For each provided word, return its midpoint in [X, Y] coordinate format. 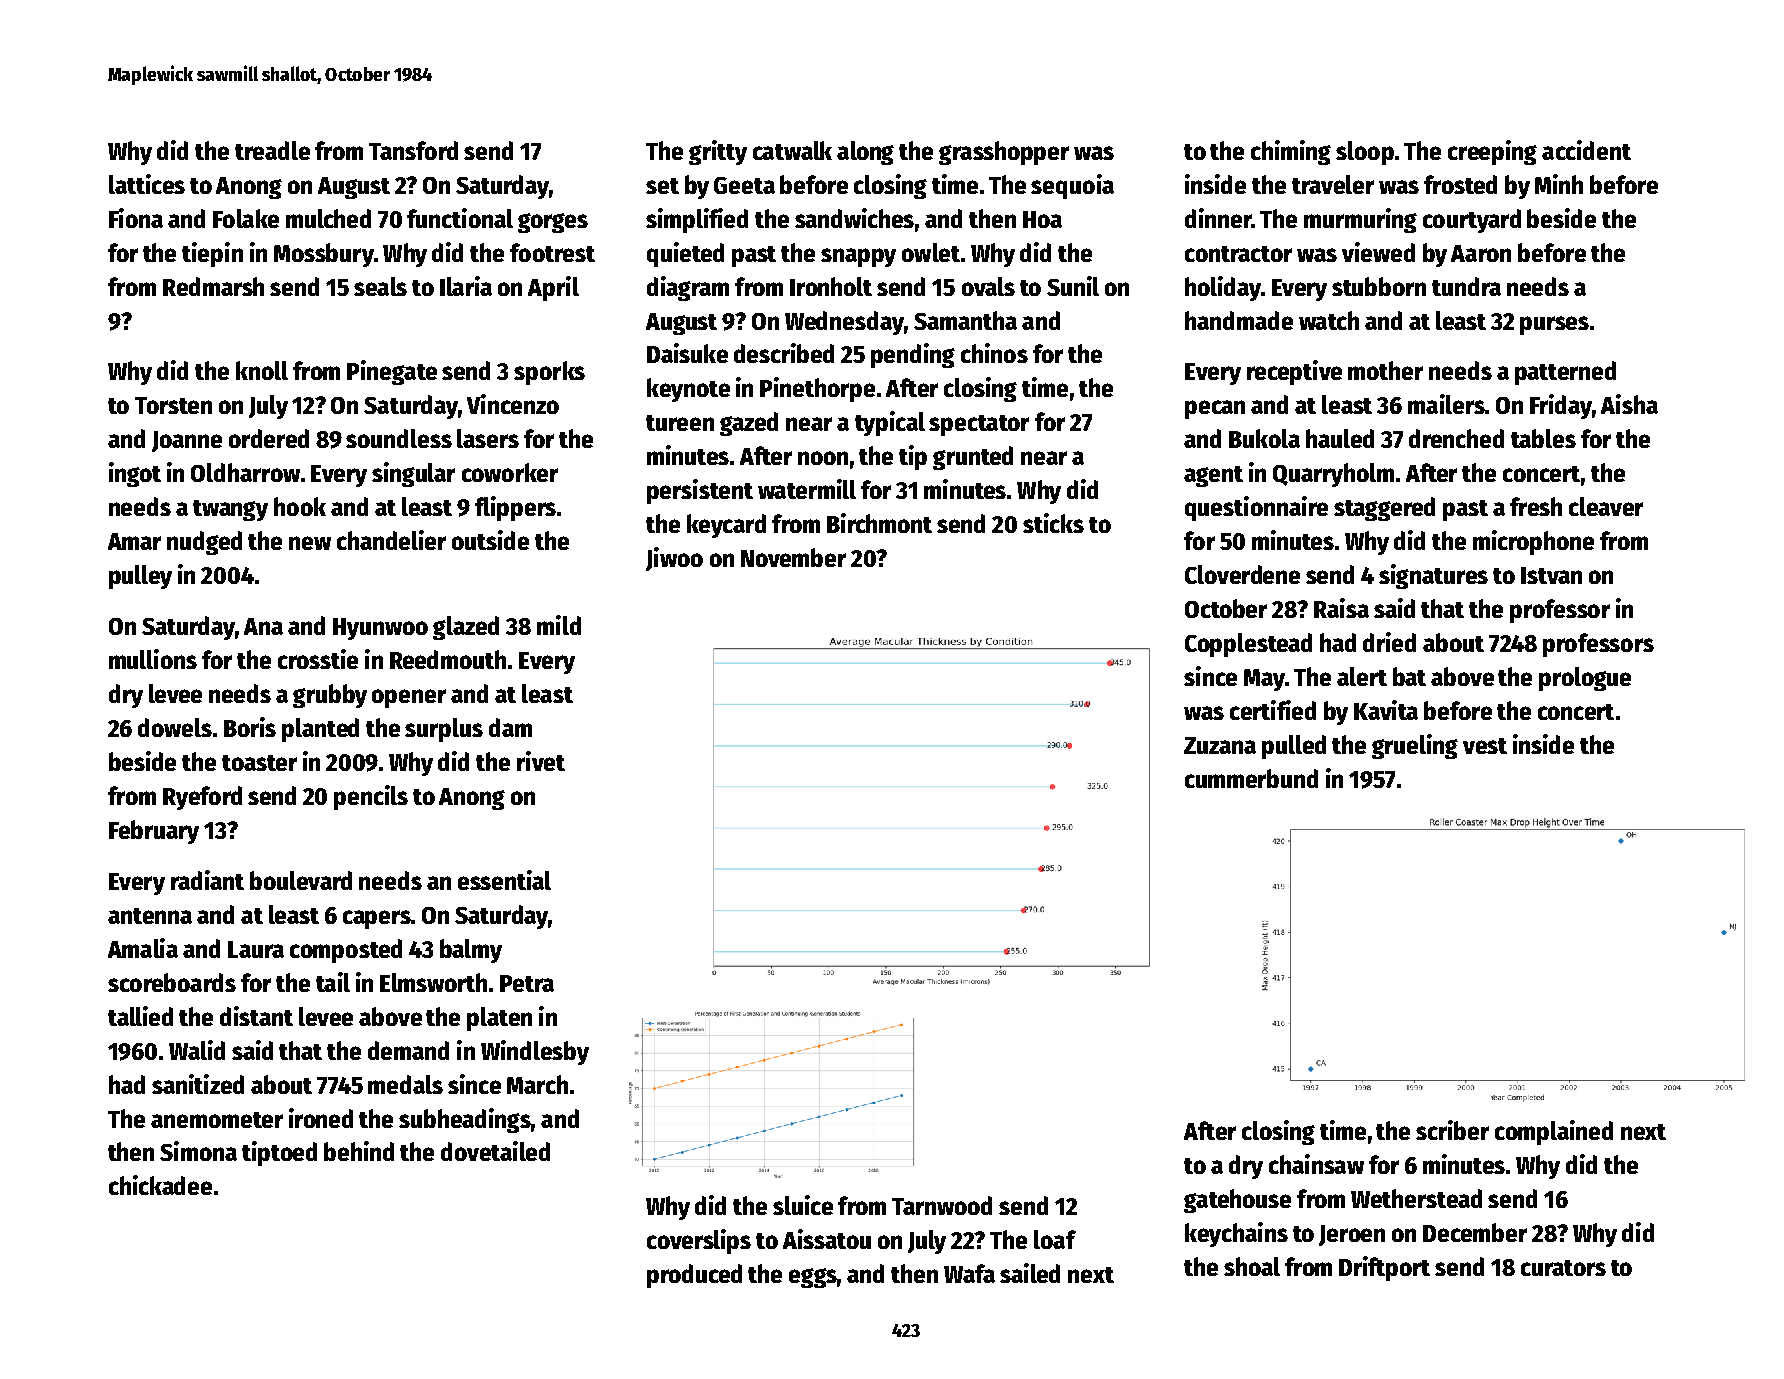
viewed [1378, 252]
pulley [140, 577]
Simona [198, 1151]
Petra [527, 983]
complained [1554, 1132]
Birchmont [879, 523]
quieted [685, 254]
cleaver [1606, 506]
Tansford [413, 150]
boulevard [301, 880]
